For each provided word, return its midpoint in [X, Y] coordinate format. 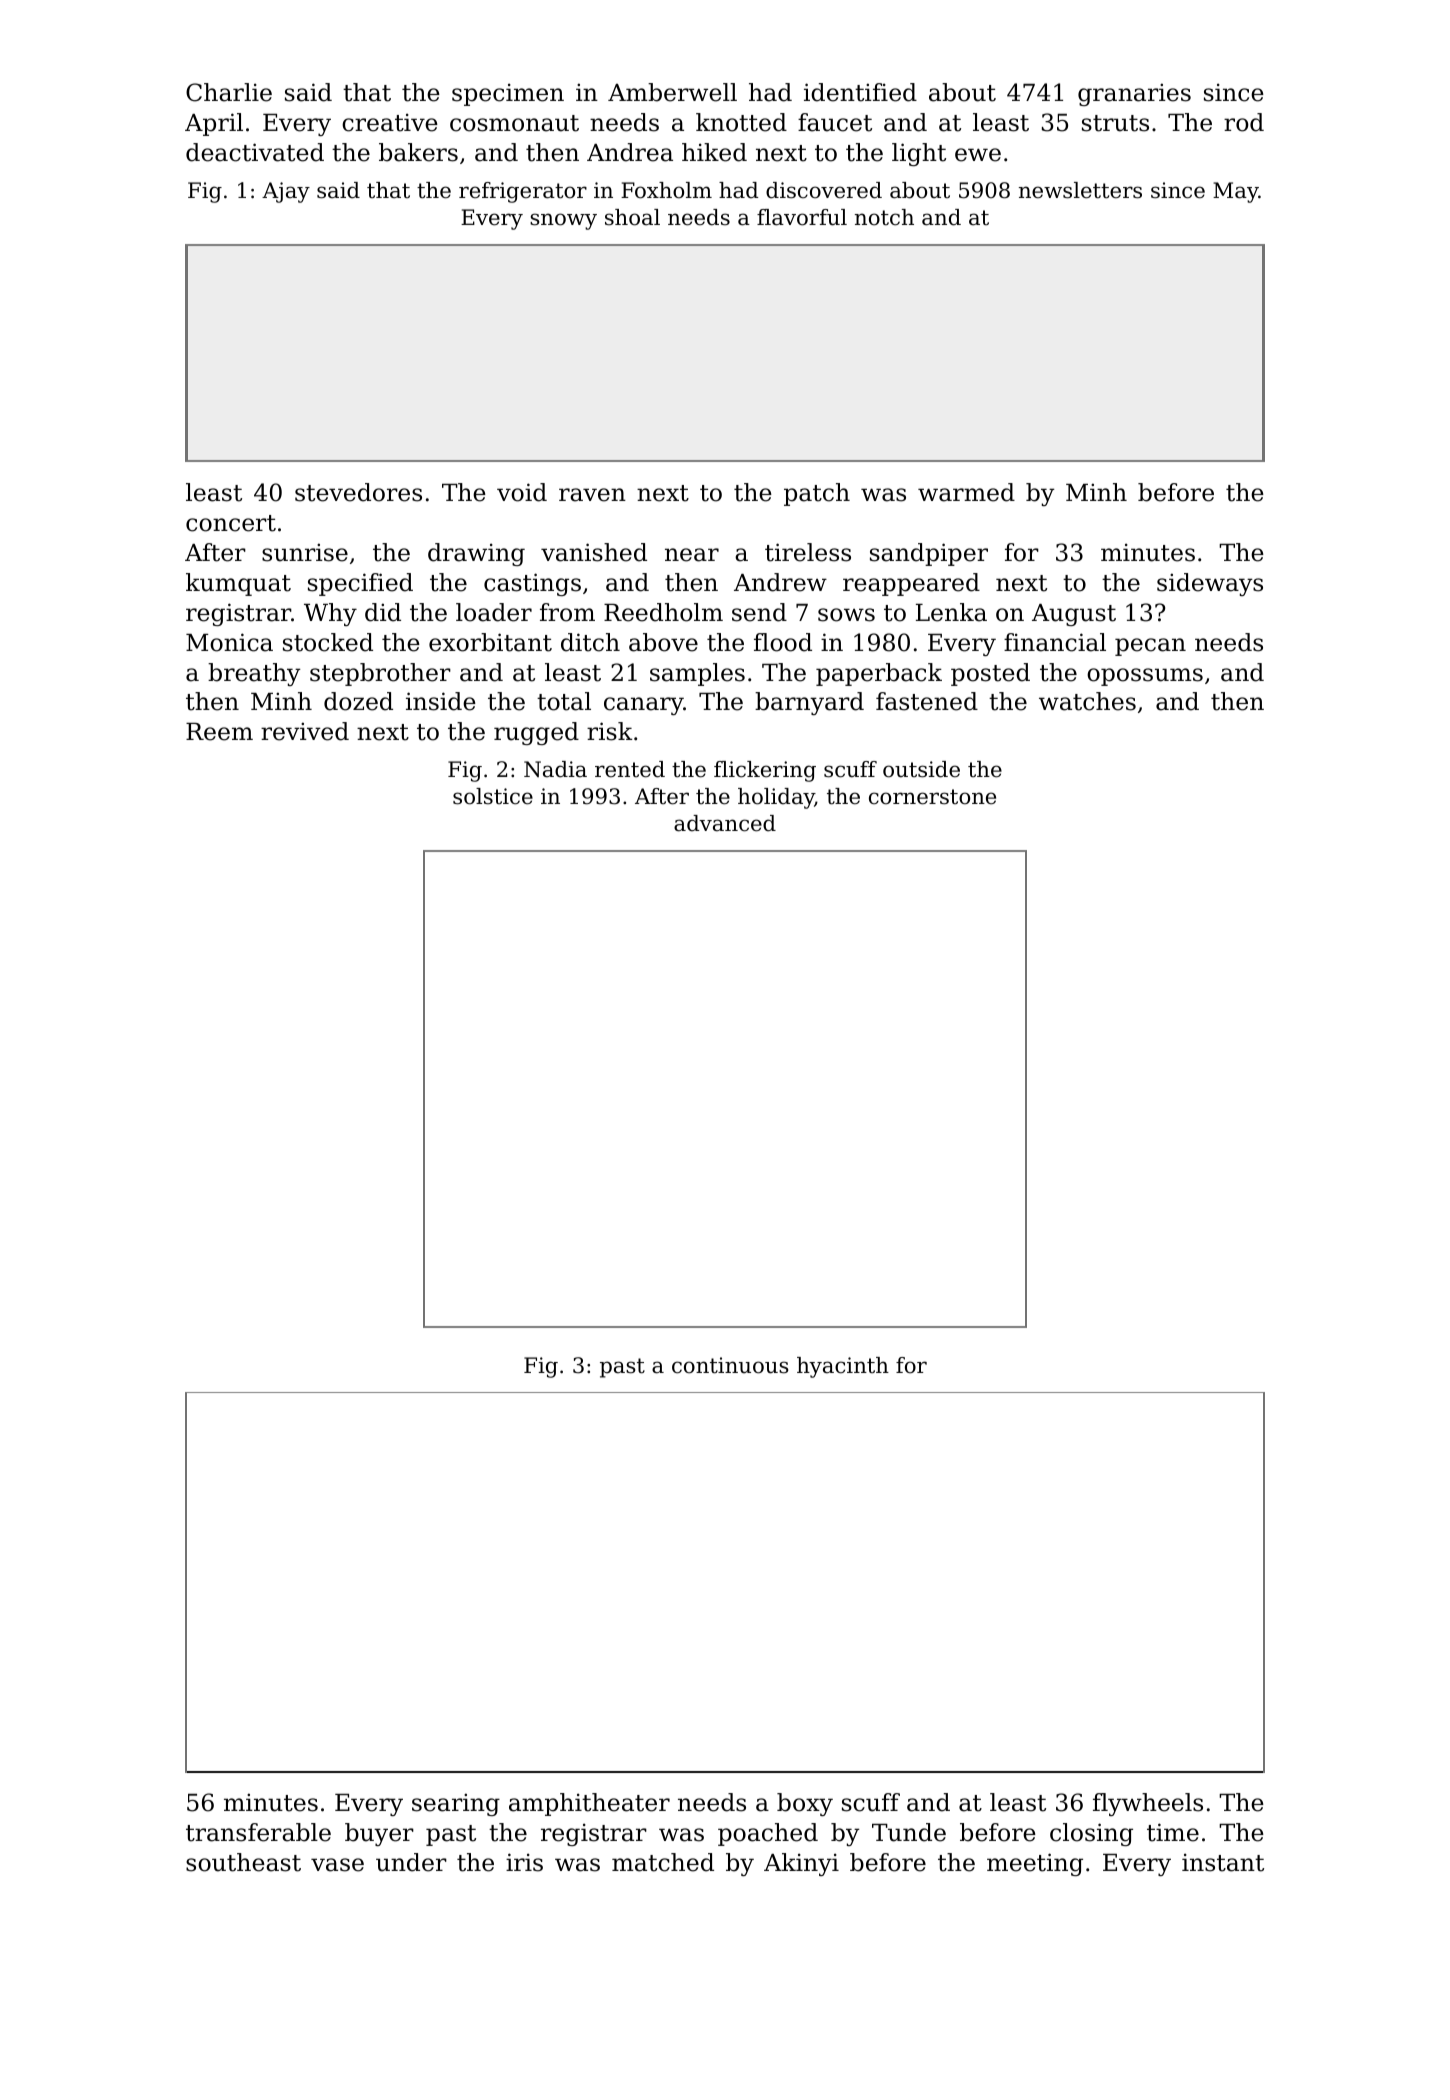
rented [630, 769]
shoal [632, 217]
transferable [258, 1832]
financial [1055, 642]
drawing [476, 554]
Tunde [909, 1832]
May [1236, 192]
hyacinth [843, 1367]
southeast [243, 1862]
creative [390, 122]
